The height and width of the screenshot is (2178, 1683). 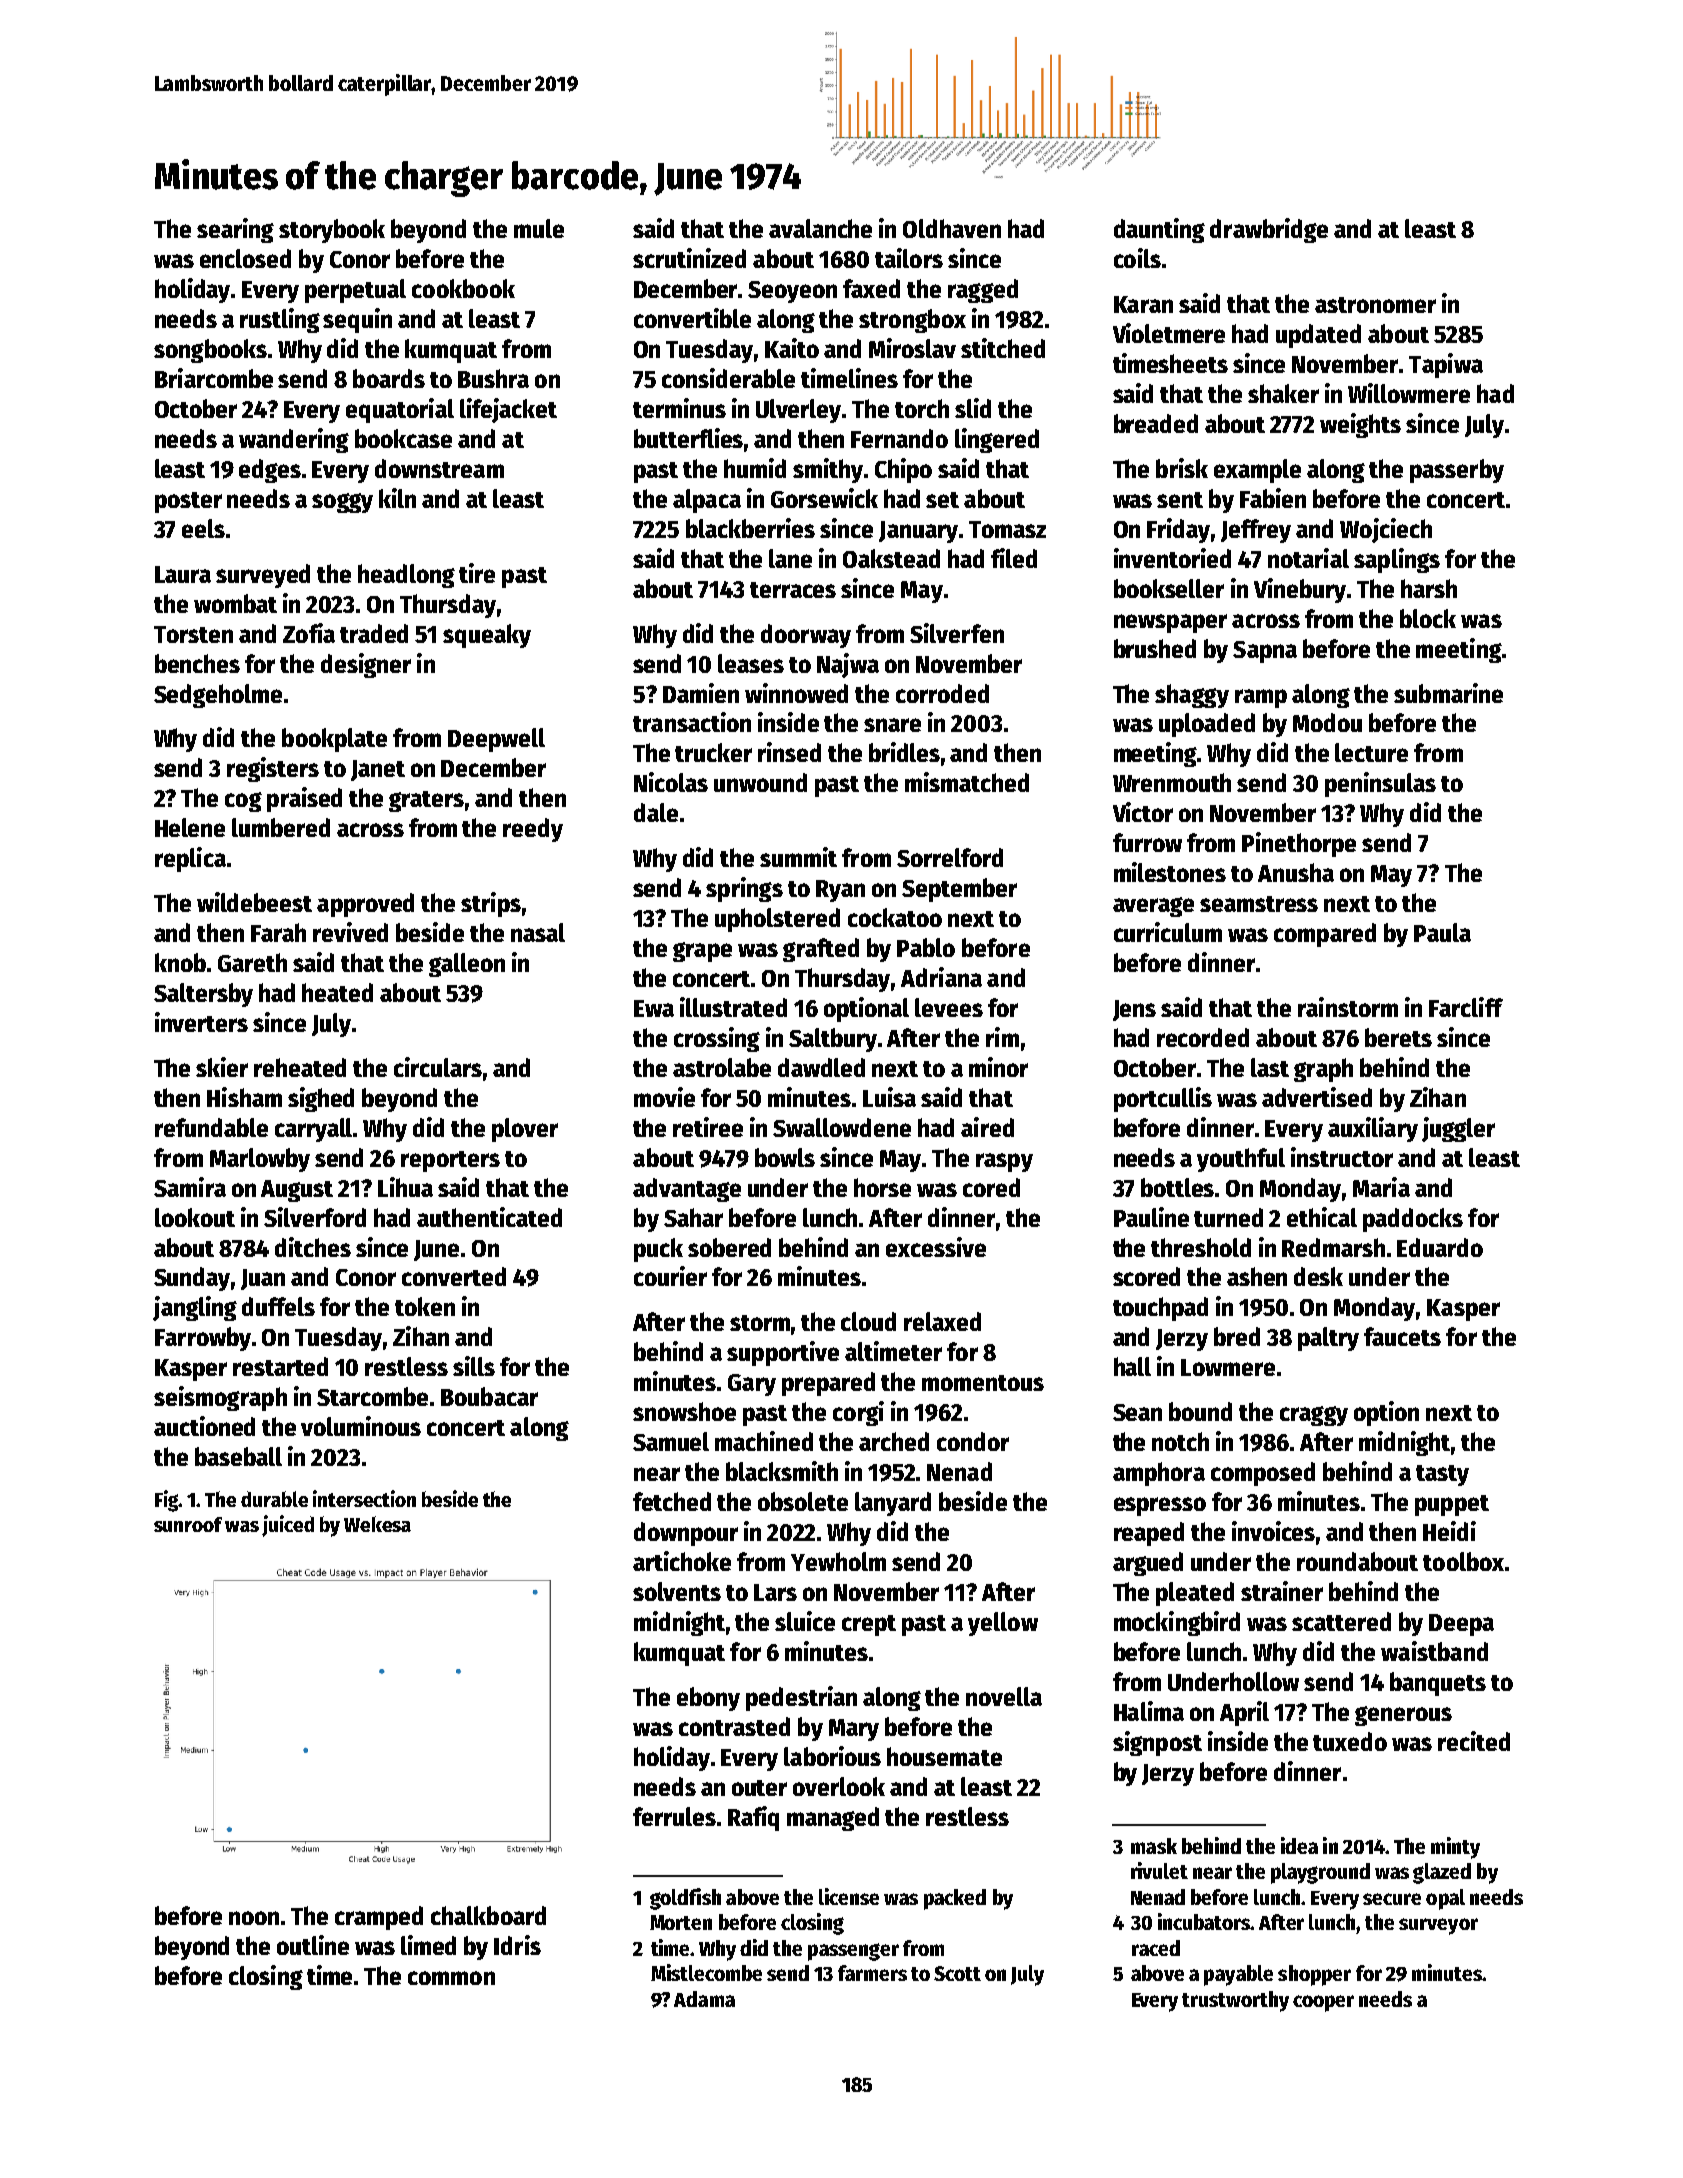 I want to click on advertised, so click(x=1317, y=1097).
